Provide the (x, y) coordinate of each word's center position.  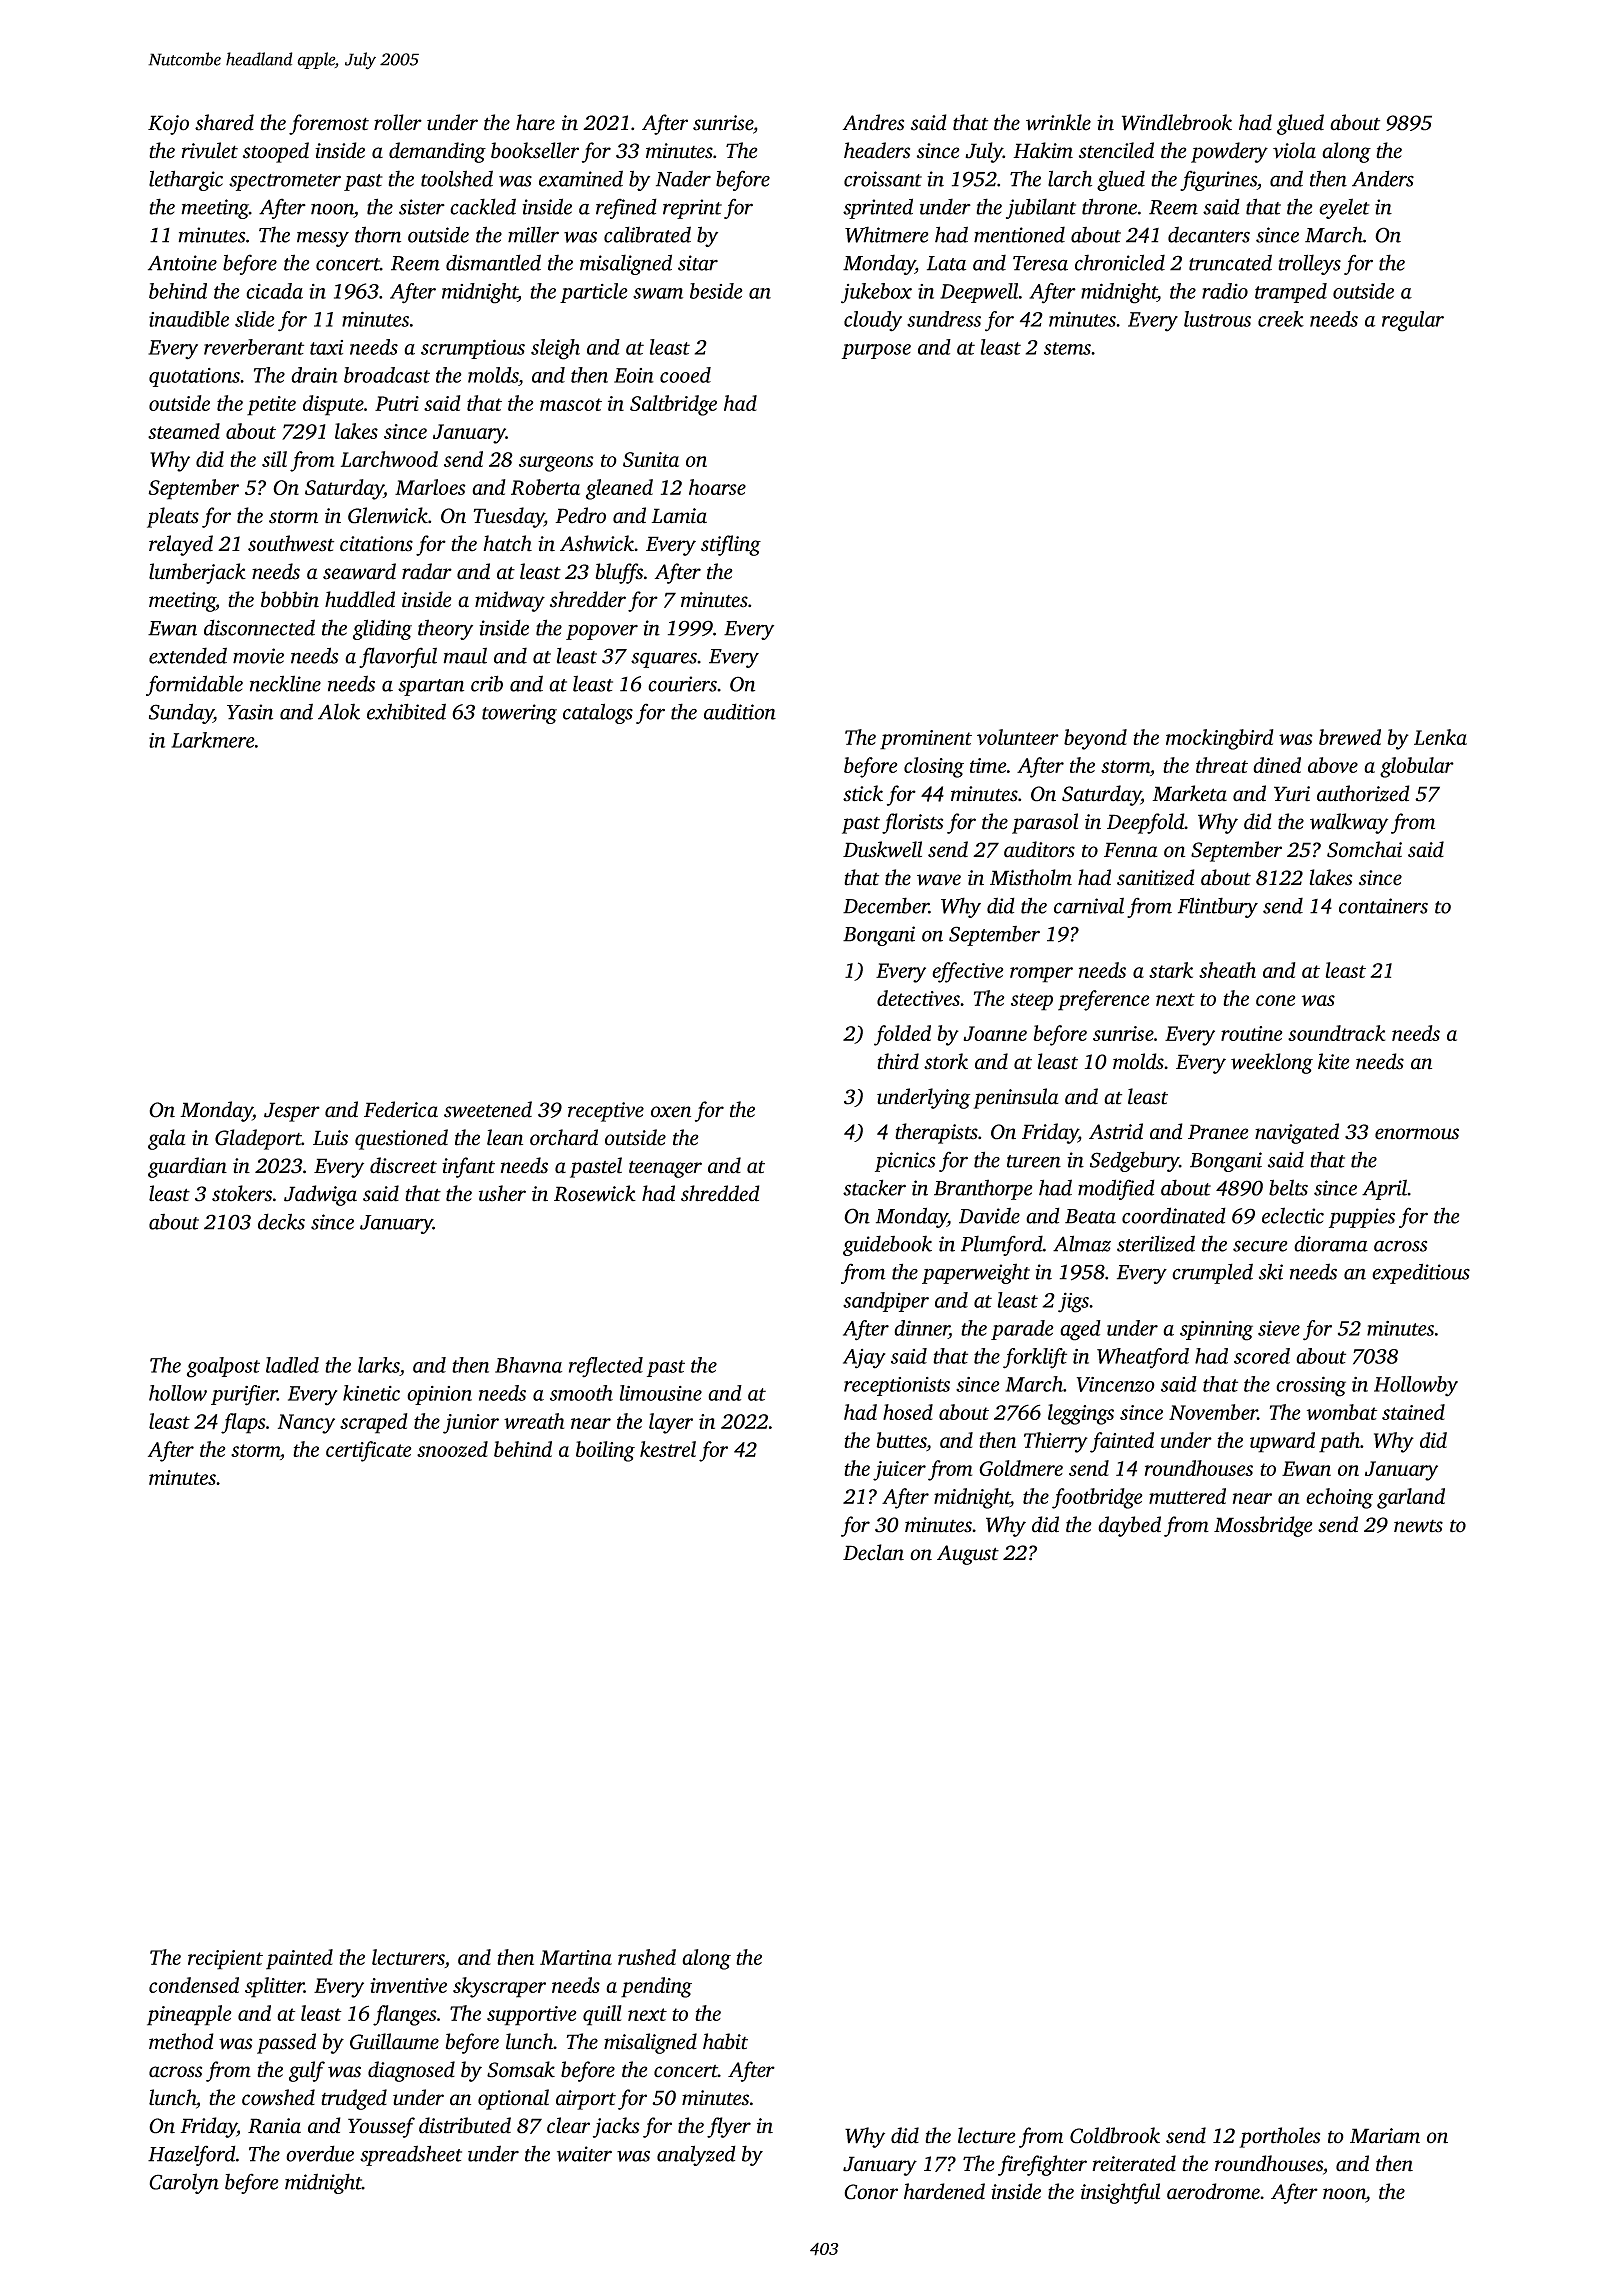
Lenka (1440, 737)
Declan (873, 1552)
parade (1022, 1330)
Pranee (1218, 1132)
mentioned (1019, 234)
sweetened (488, 1109)
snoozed (452, 1449)
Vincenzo (1116, 1384)
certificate (369, 1451)
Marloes (430, 487)
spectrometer (285, 182)
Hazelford (192, 2155)
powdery (1229, 152)
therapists (936, 1133)
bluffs (619, 573)
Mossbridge (1263, 1526)
